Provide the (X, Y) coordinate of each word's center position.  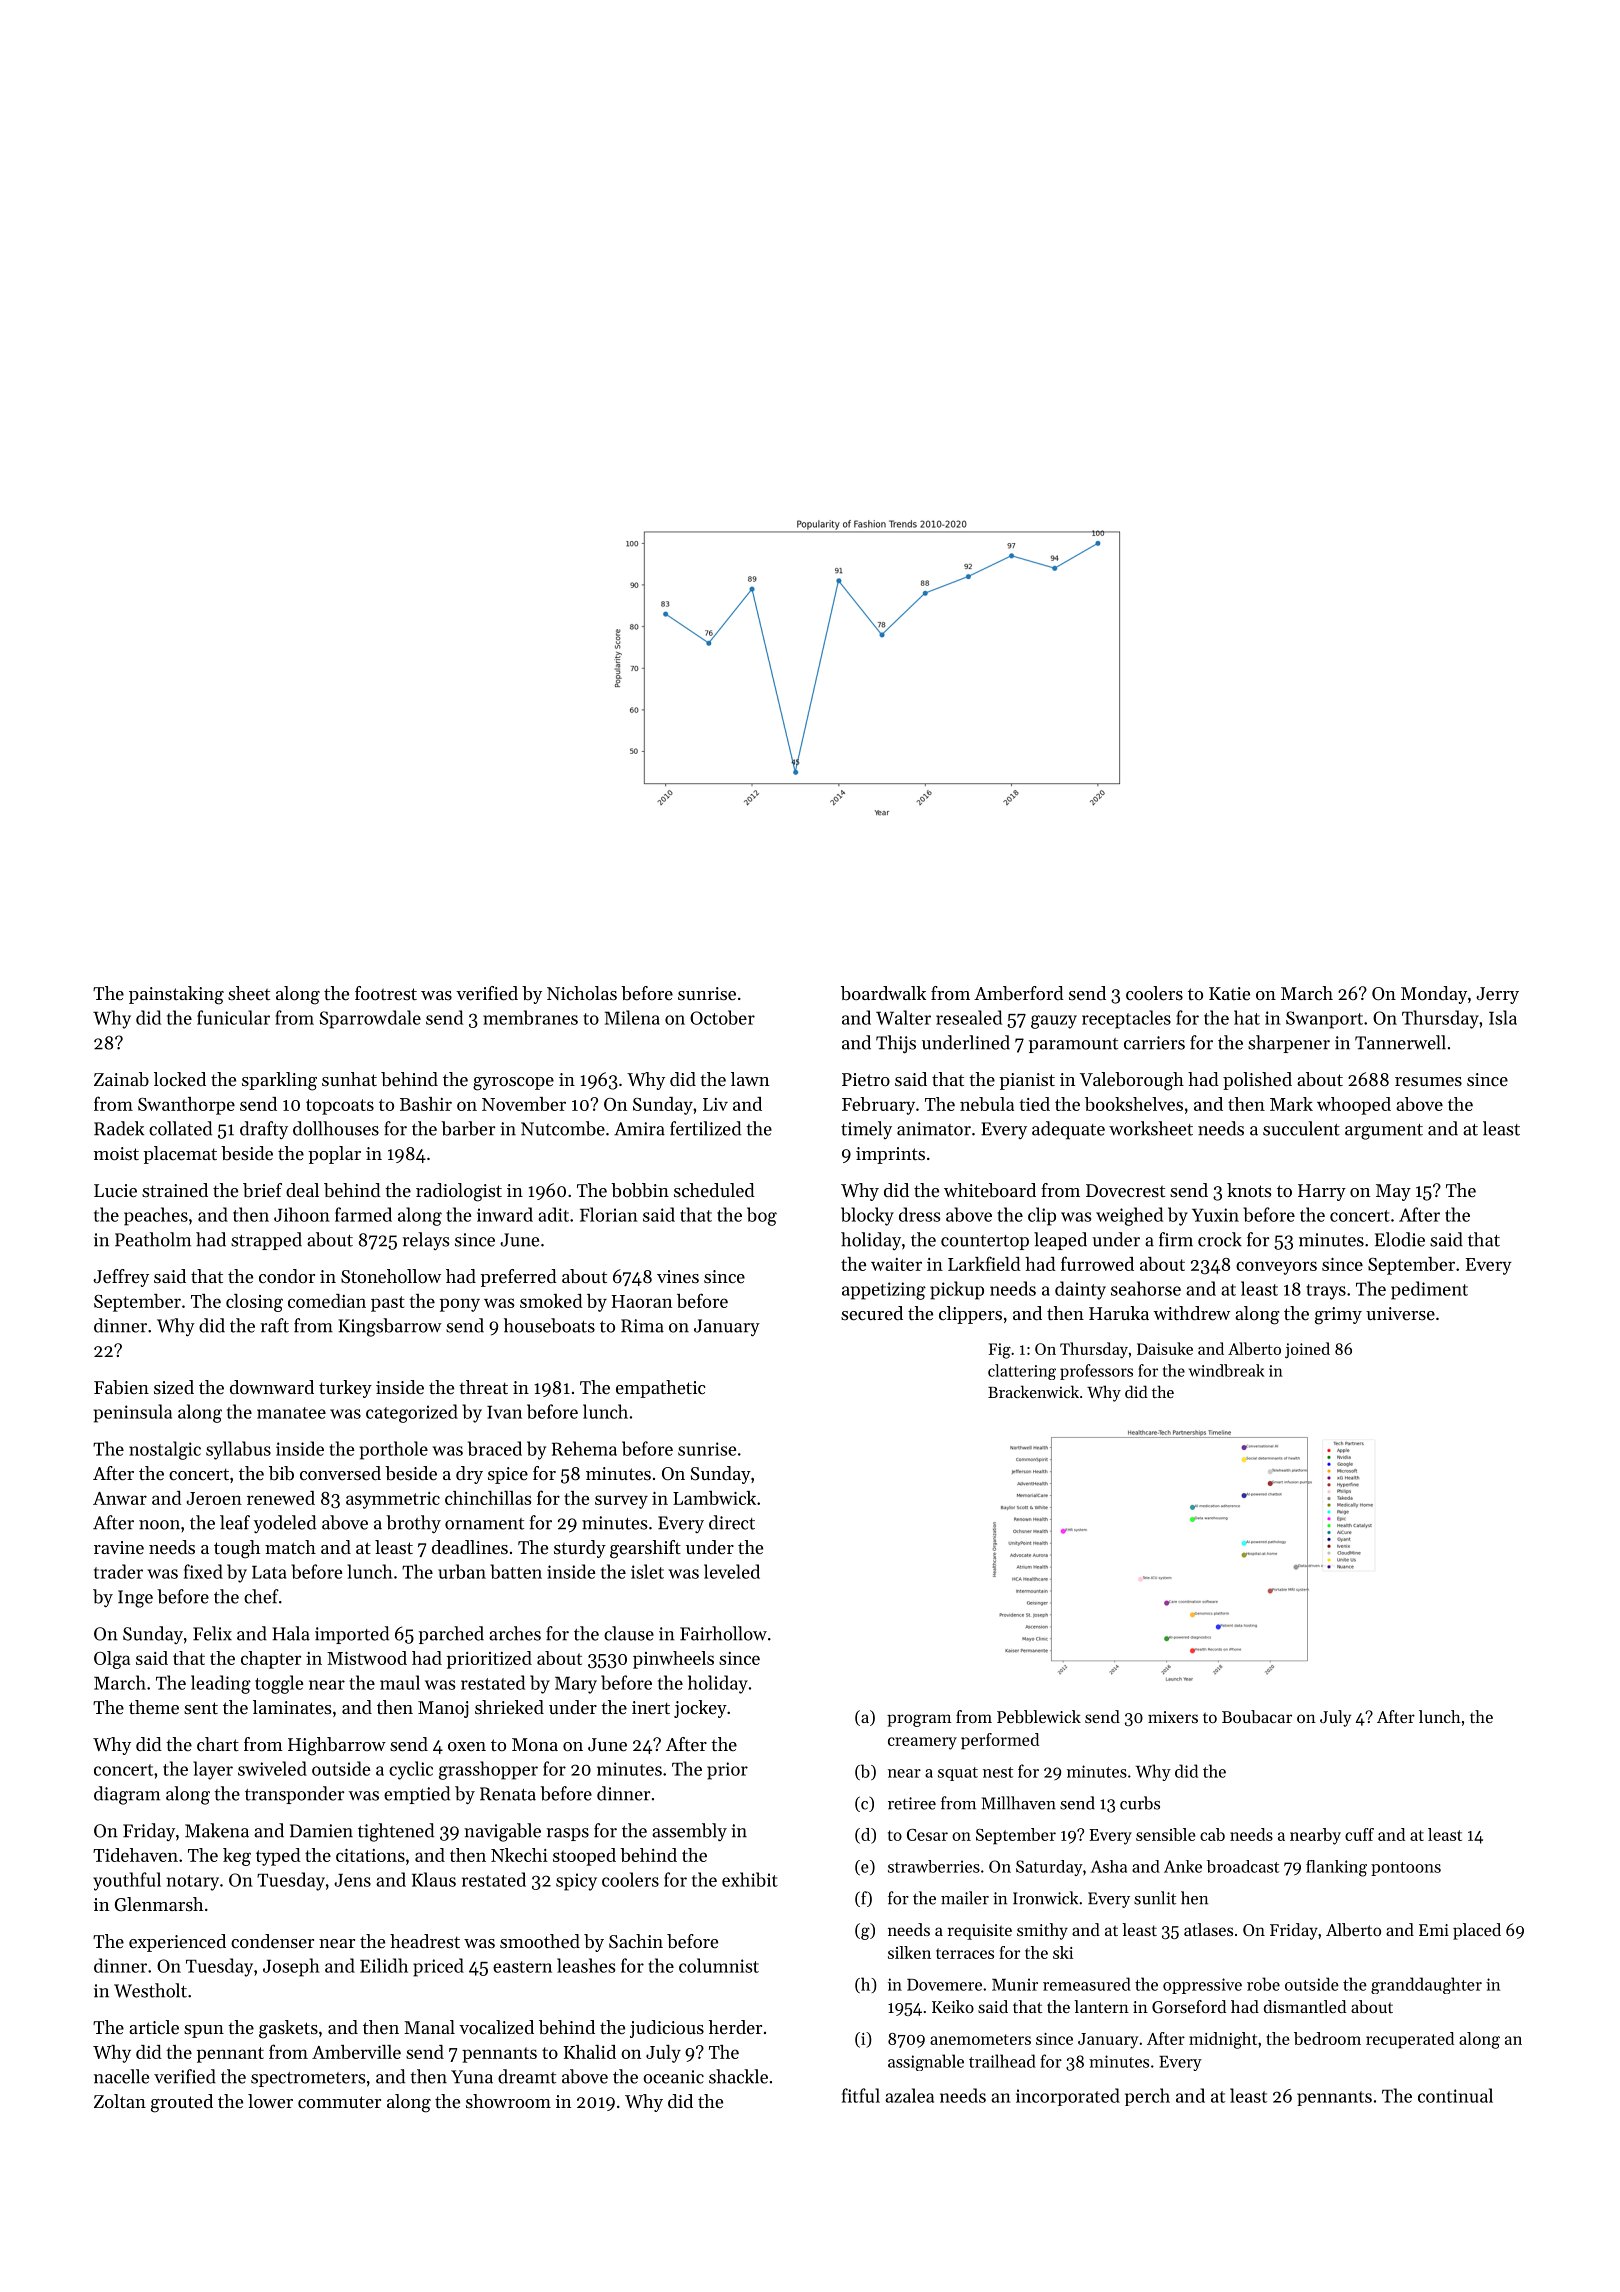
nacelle (121, 2076)
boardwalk (883, 993)
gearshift (645, 1549)
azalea (909, 2095)
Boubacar (1257, 1716)
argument (1384, 1132)
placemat (180, 1155)
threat (483, 1387)
